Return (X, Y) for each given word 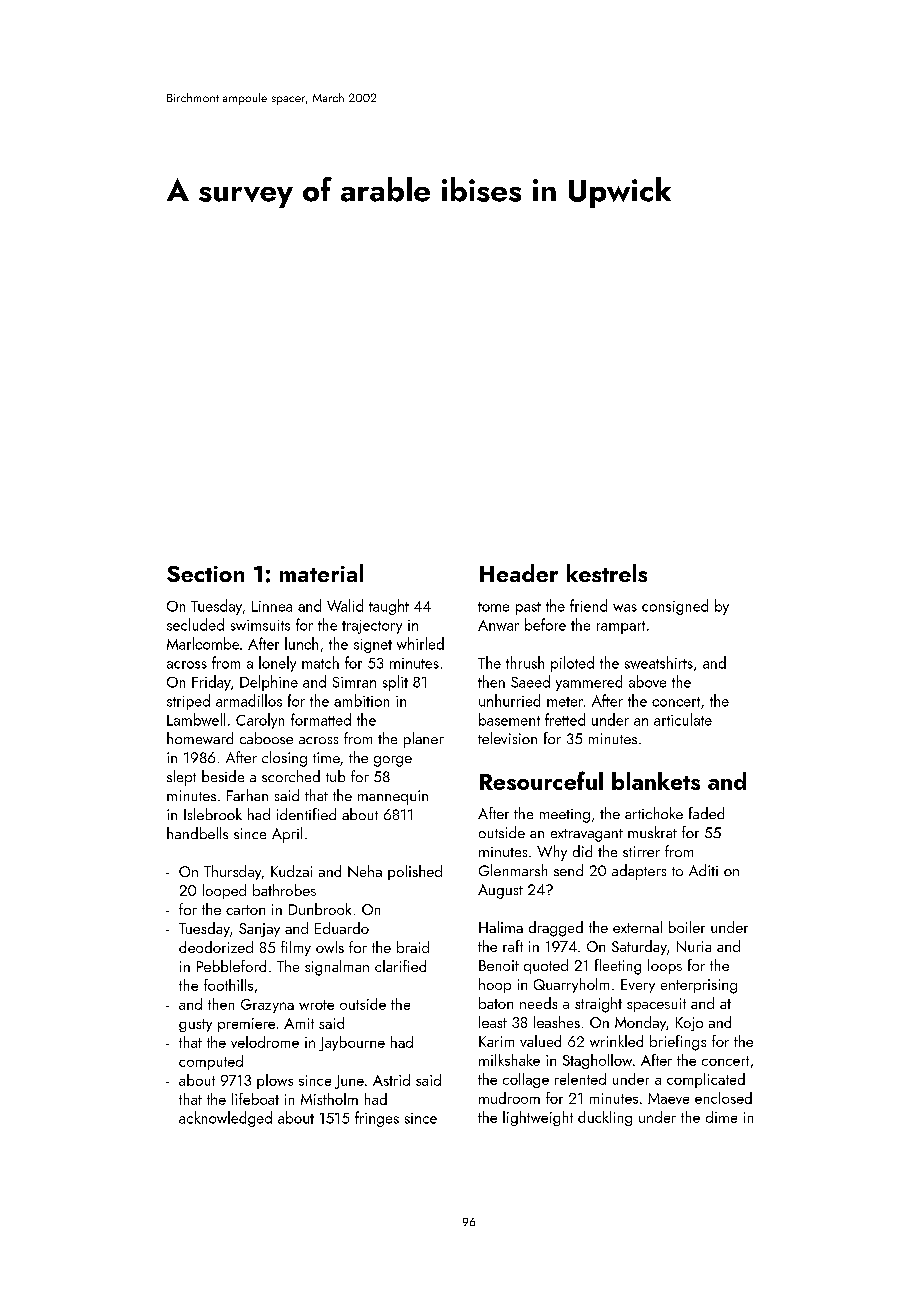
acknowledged (225, 1119)
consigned (675, 607)
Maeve (668, 1098)
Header (519, 573)
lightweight (538, 1118)
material (321, 573)
